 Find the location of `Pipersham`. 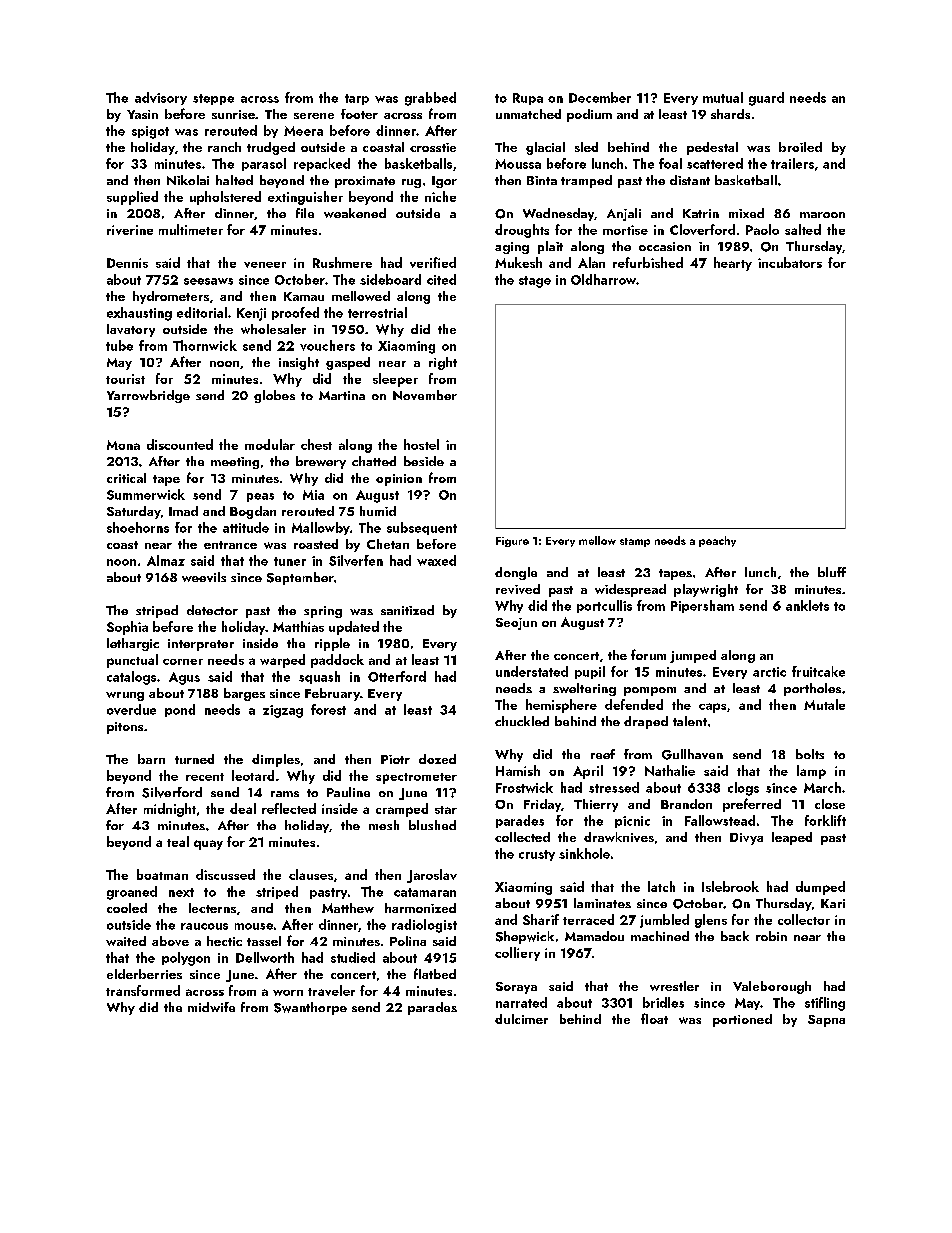

Pipersham is located at coordinates (702, 606).
